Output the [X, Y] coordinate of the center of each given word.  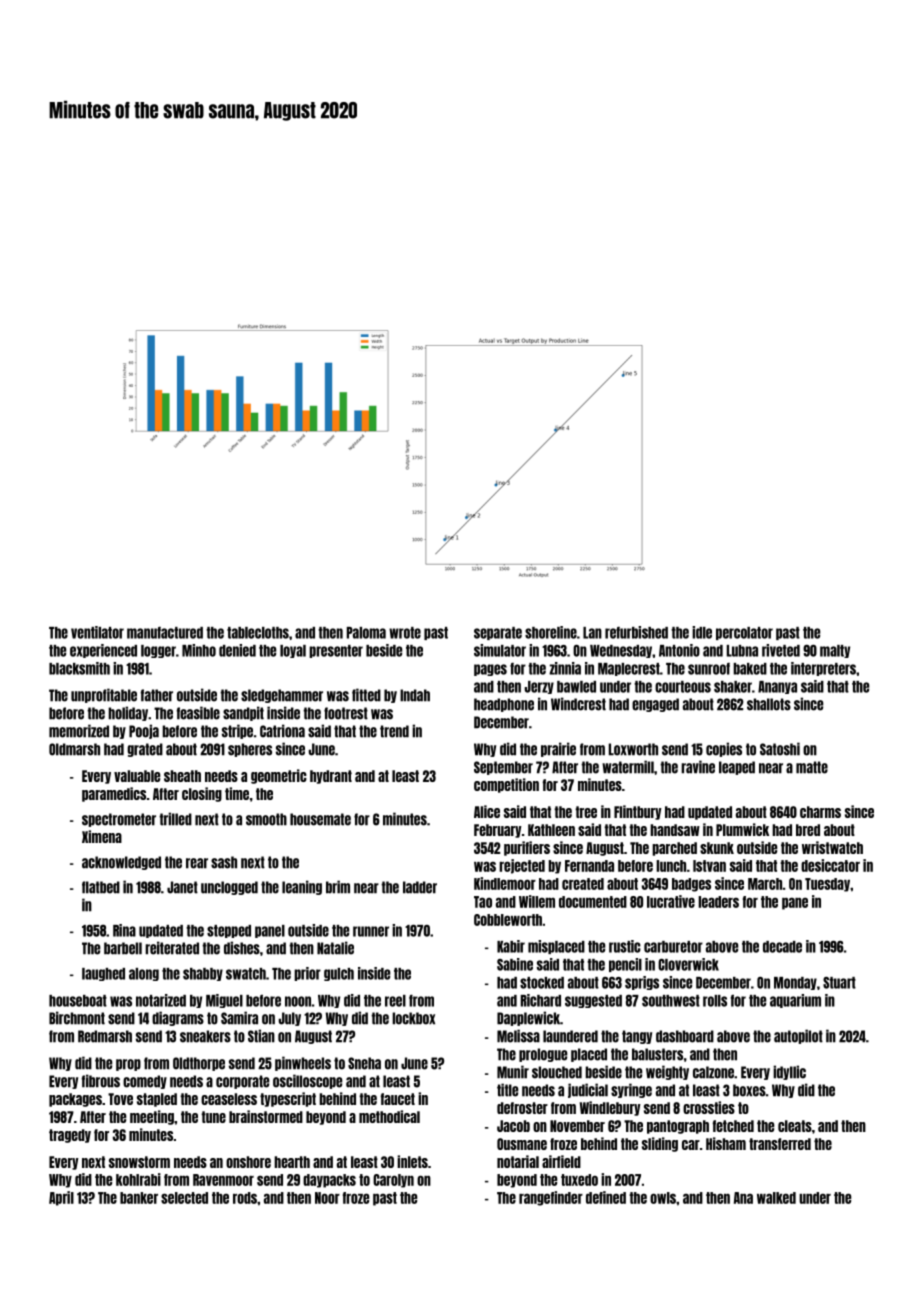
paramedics [114, 794]
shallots [769, 704]
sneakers [205, 1036]
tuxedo [579, 1180]
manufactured [165, 632]
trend [394, 731]
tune [213, 1117]
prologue [543, 1055]
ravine [698, 767]
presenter [336, 651]
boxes [749, 1090]
